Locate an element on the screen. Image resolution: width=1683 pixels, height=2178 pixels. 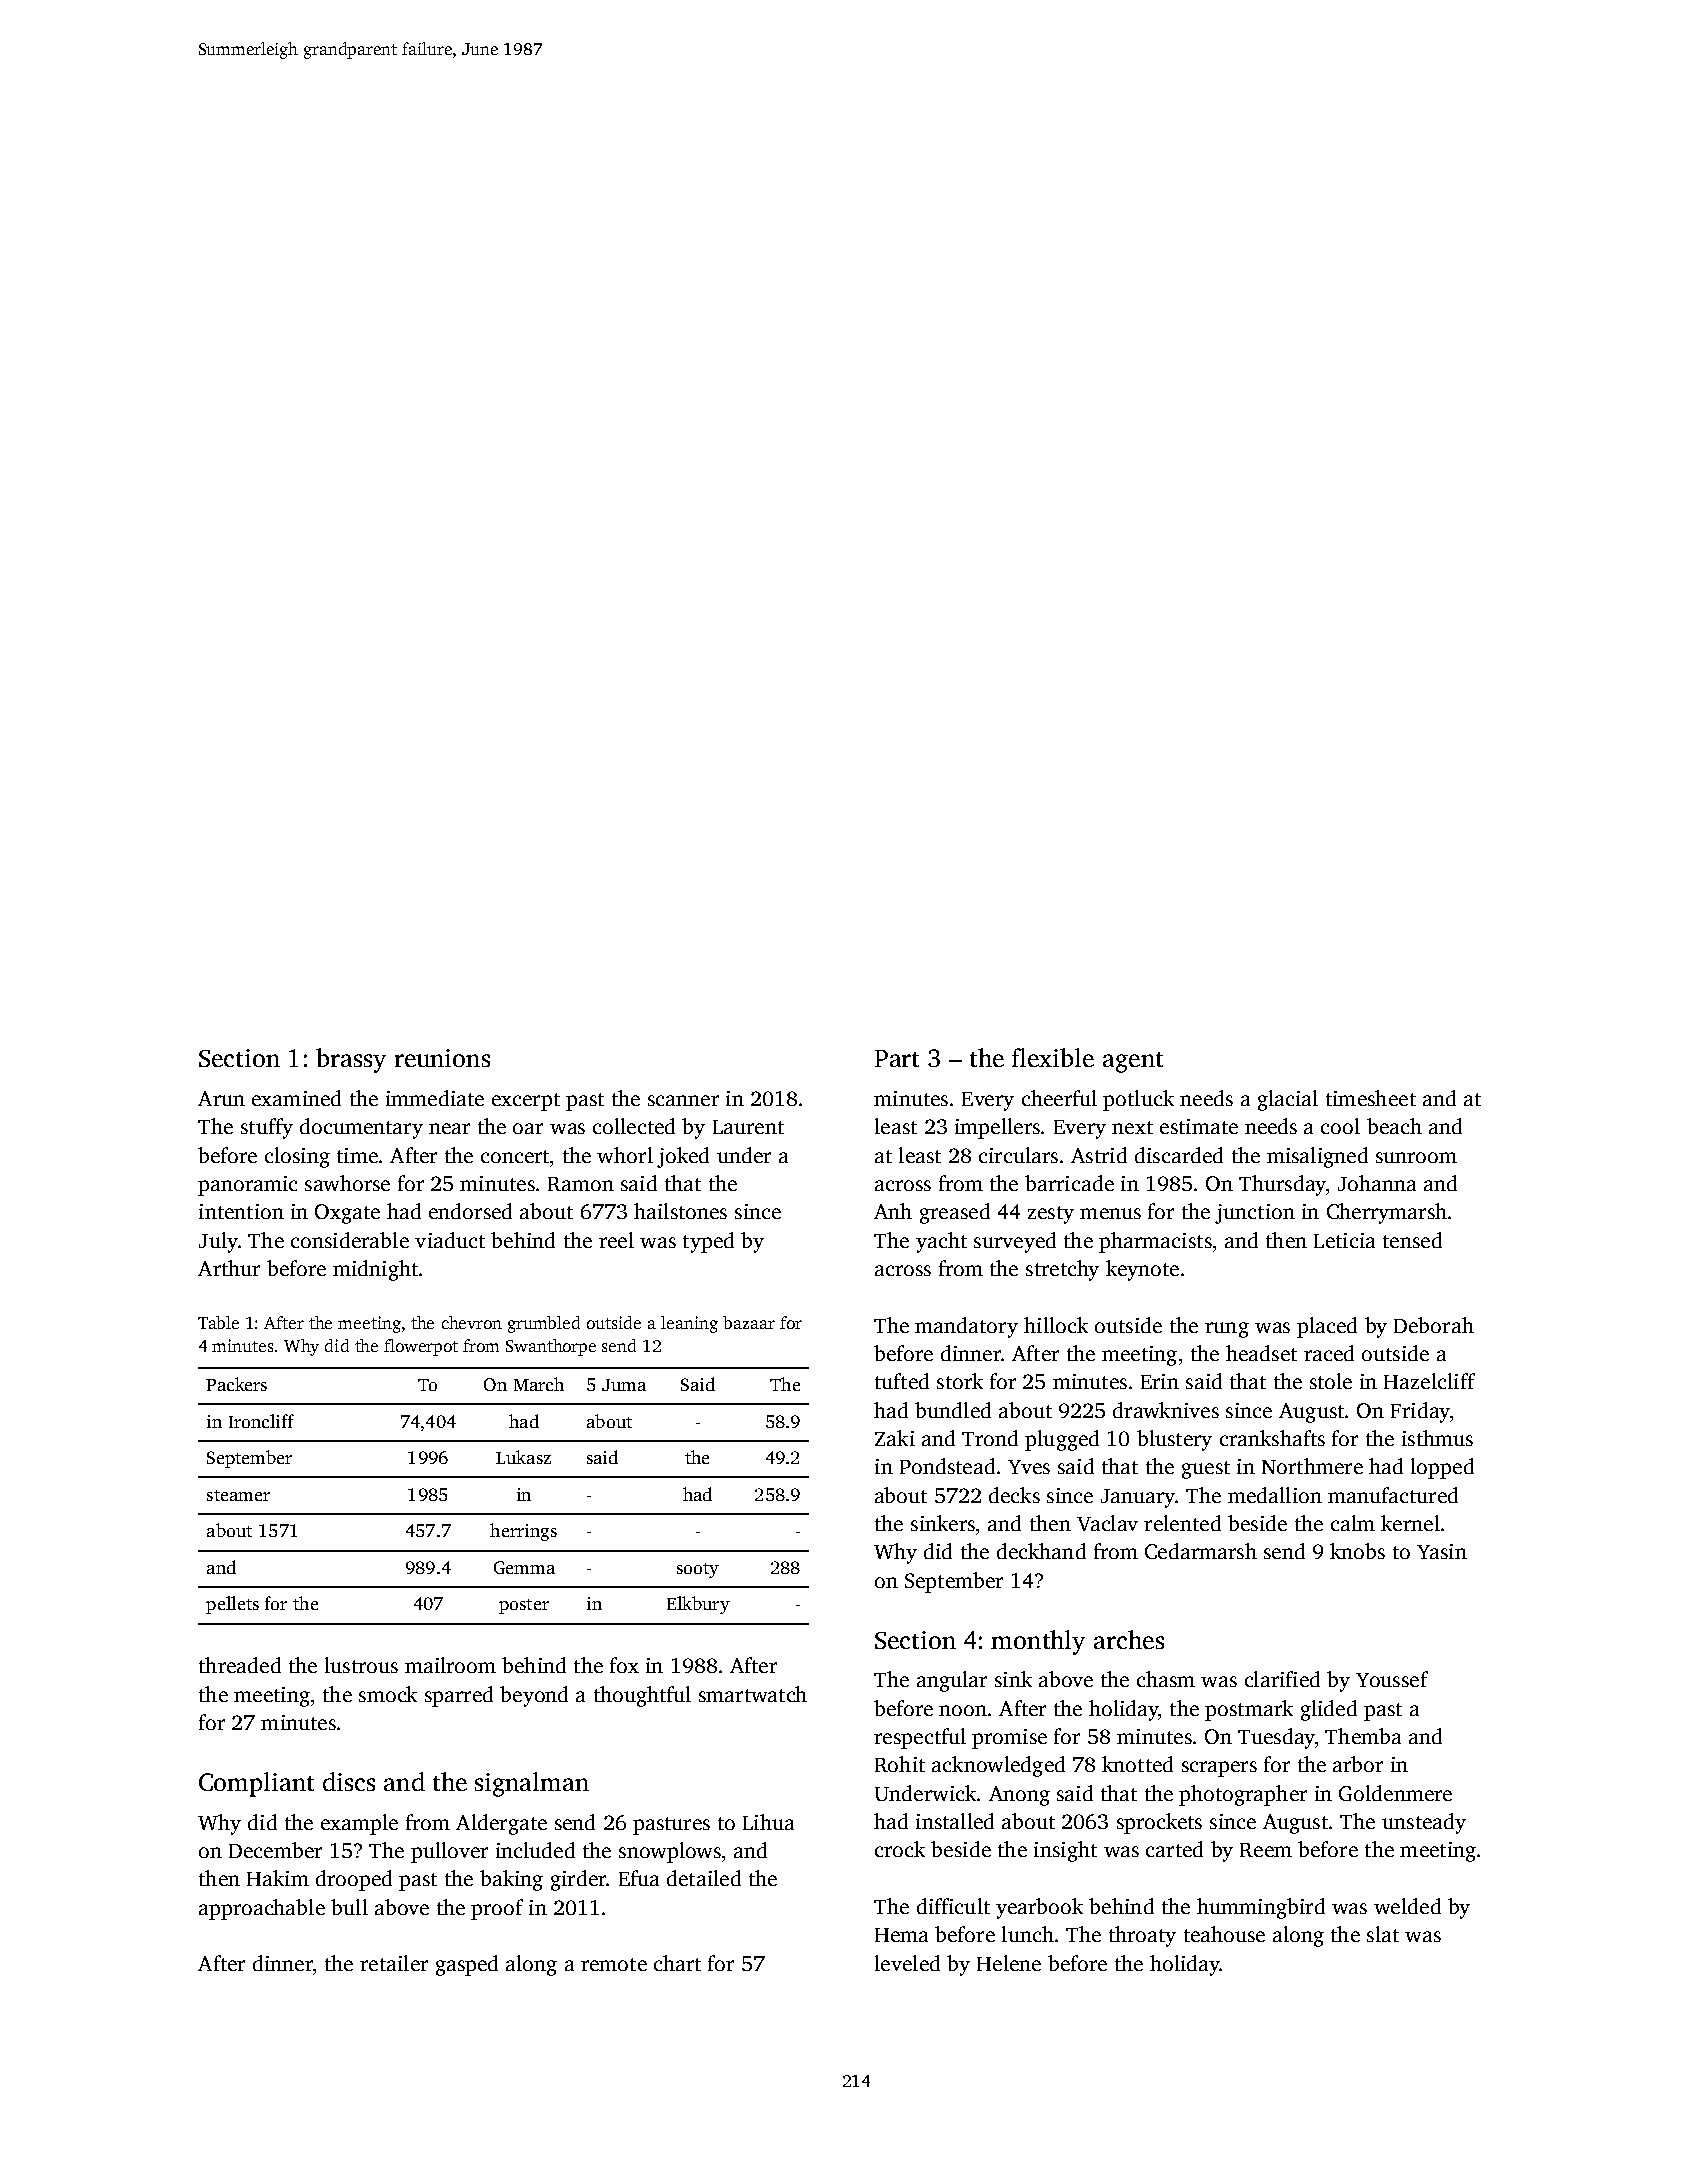
flexible is located at coordinates (1053, 1057).
